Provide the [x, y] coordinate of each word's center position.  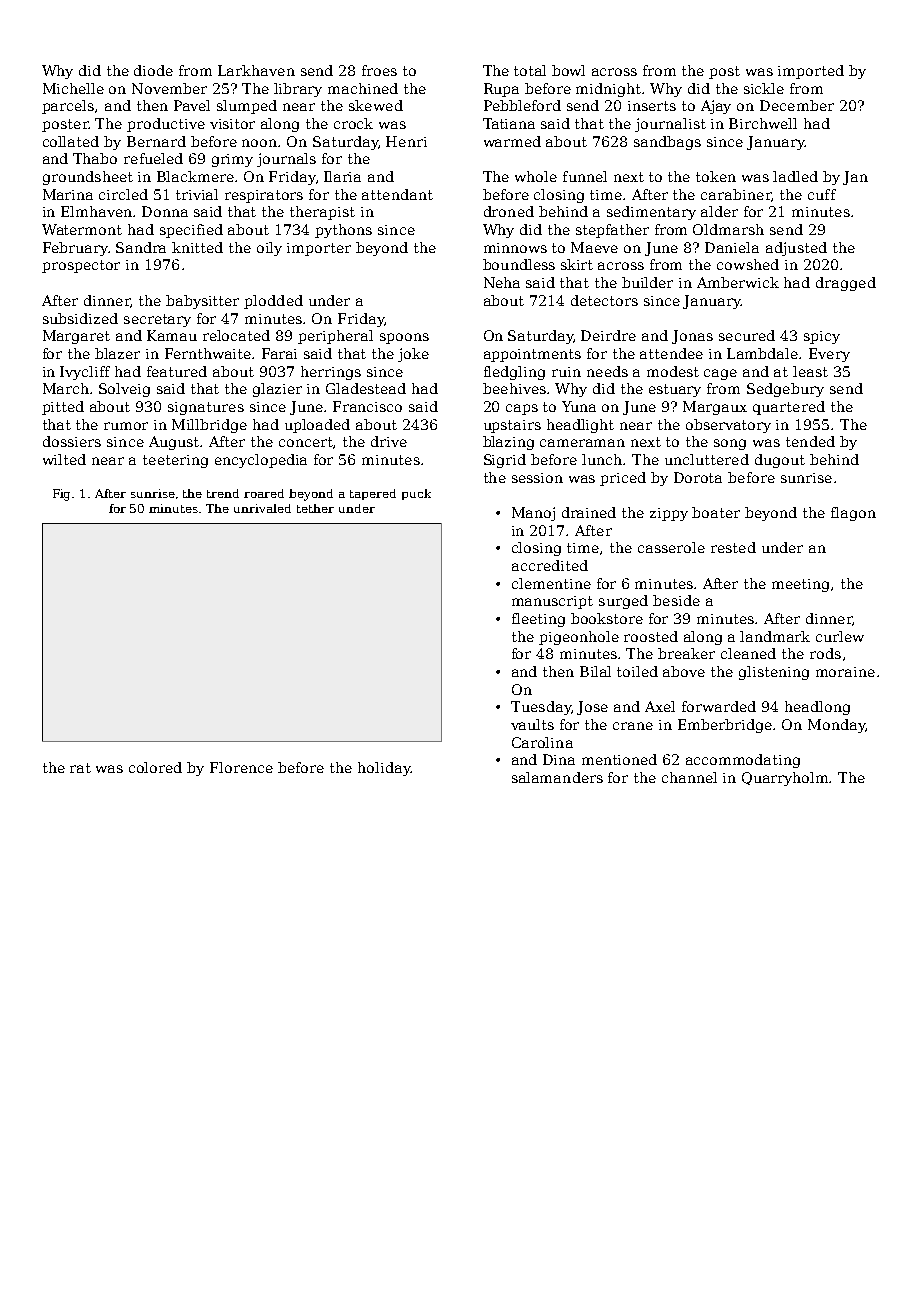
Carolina [542, 742]
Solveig [124, 390]
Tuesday [541, 708]
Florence [241, 767]
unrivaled [262, 508]
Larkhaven [256, 70]
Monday [836, 726]
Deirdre [608, 335]
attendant [397, 194]
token [716, 176]
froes [379, 70]
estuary [675, 390]
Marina [68, 194]
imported [811, 72]
